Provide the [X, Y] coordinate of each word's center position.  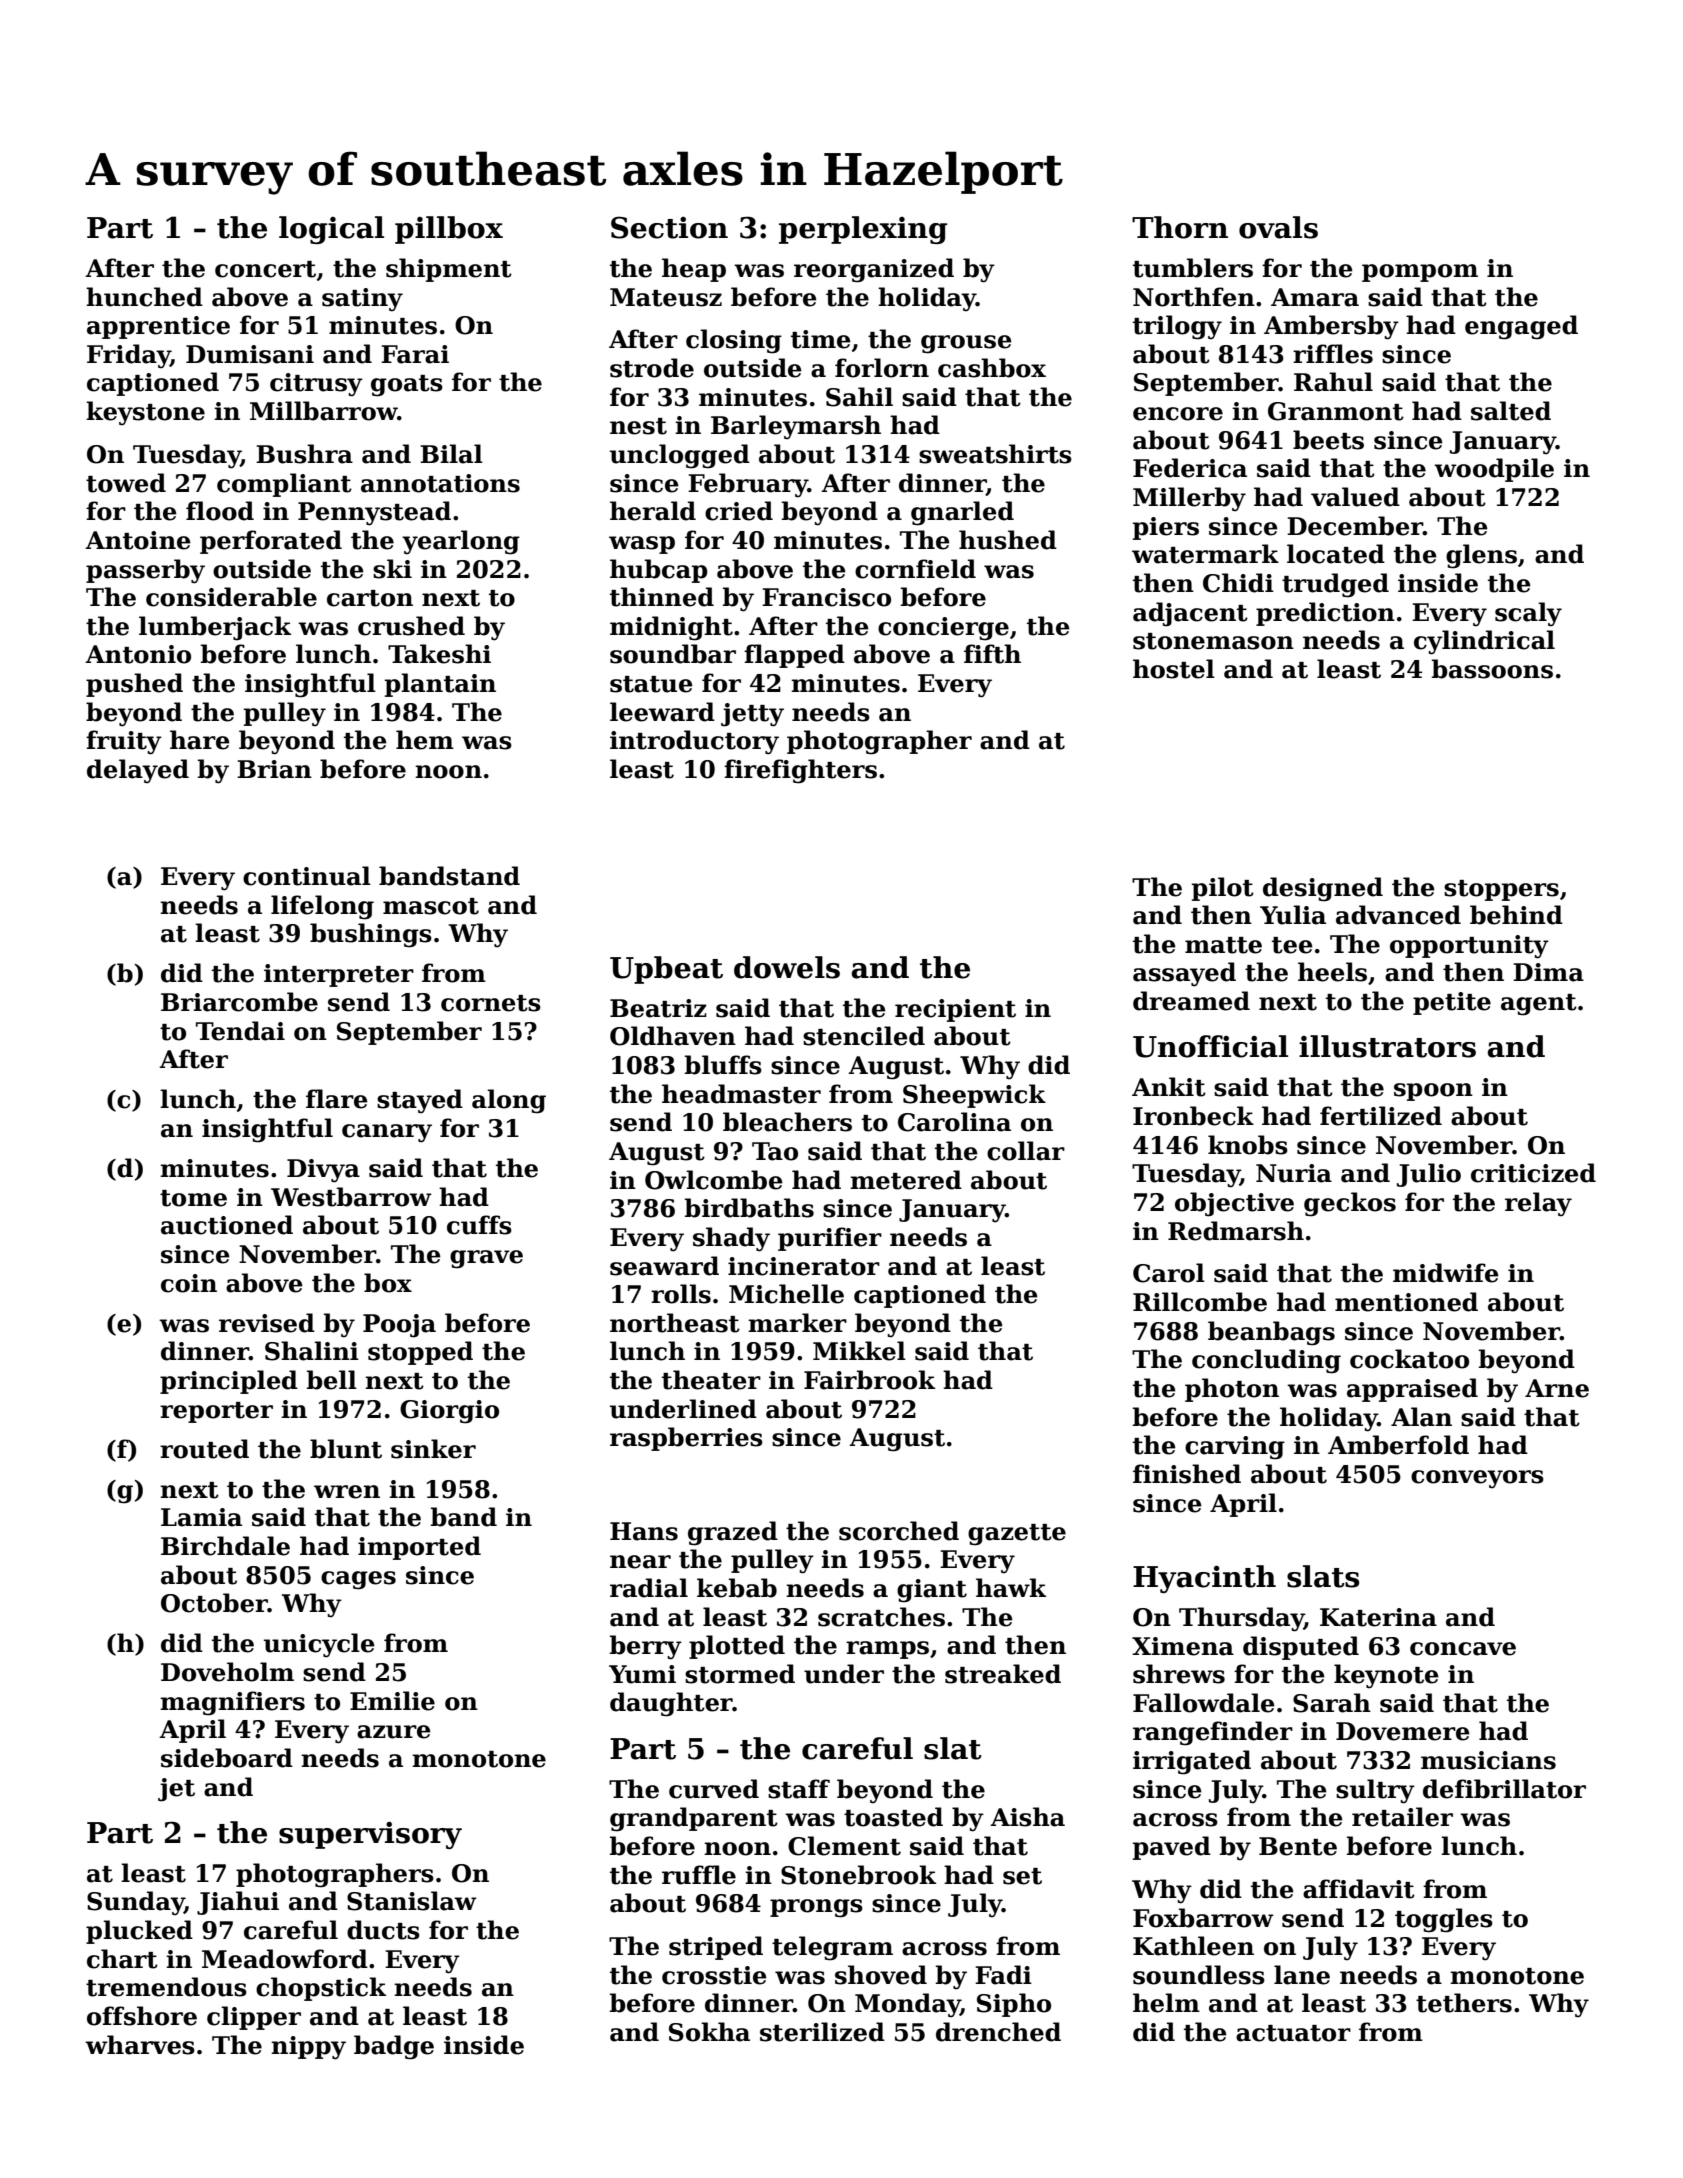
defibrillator [1504, 1789]
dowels [787, 967]
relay [1538, 1204]
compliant [284, 485]
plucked [139, 1932]
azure [394, 1732]
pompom [1420, 273]
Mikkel [859, 1351]
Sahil [859, 397]
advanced [1398, 915]
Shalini [312, 1351]
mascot [431, 906]
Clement [844, 1846]
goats [407, 386]
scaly [1528, 614]
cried [739, 511]
